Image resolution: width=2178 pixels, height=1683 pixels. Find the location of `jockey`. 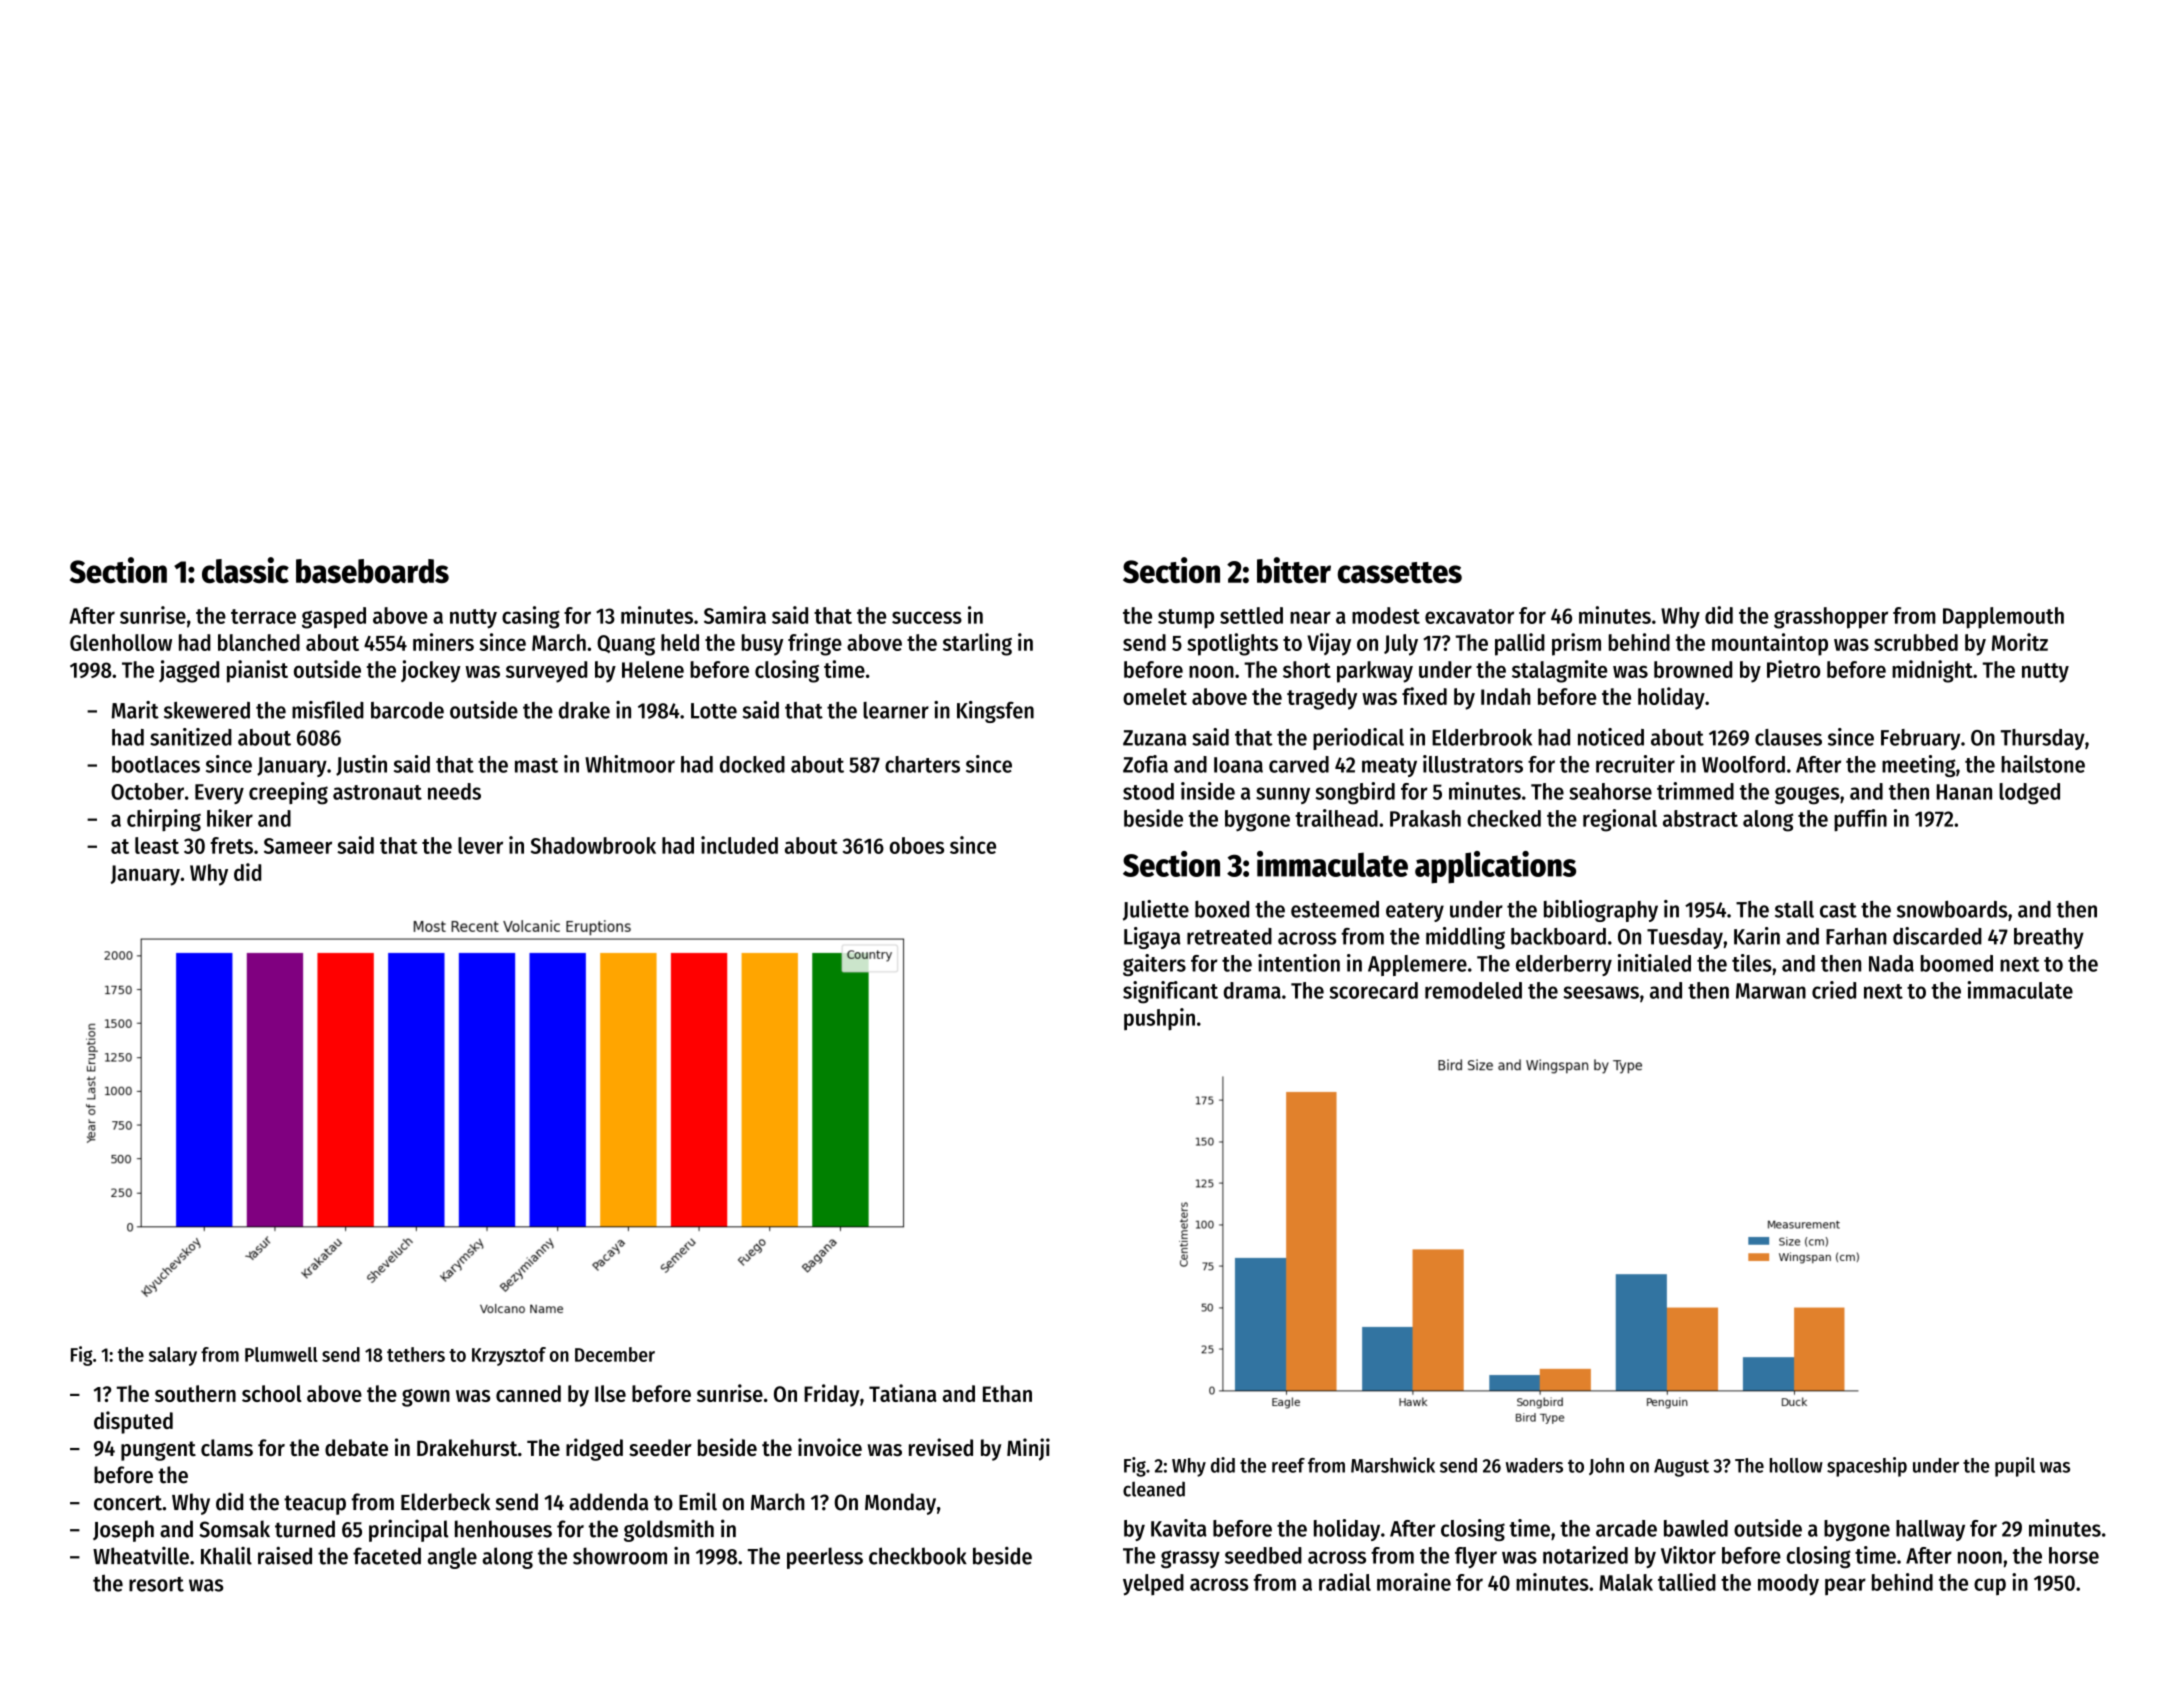

jockey is located at coordinates (431, 671).
